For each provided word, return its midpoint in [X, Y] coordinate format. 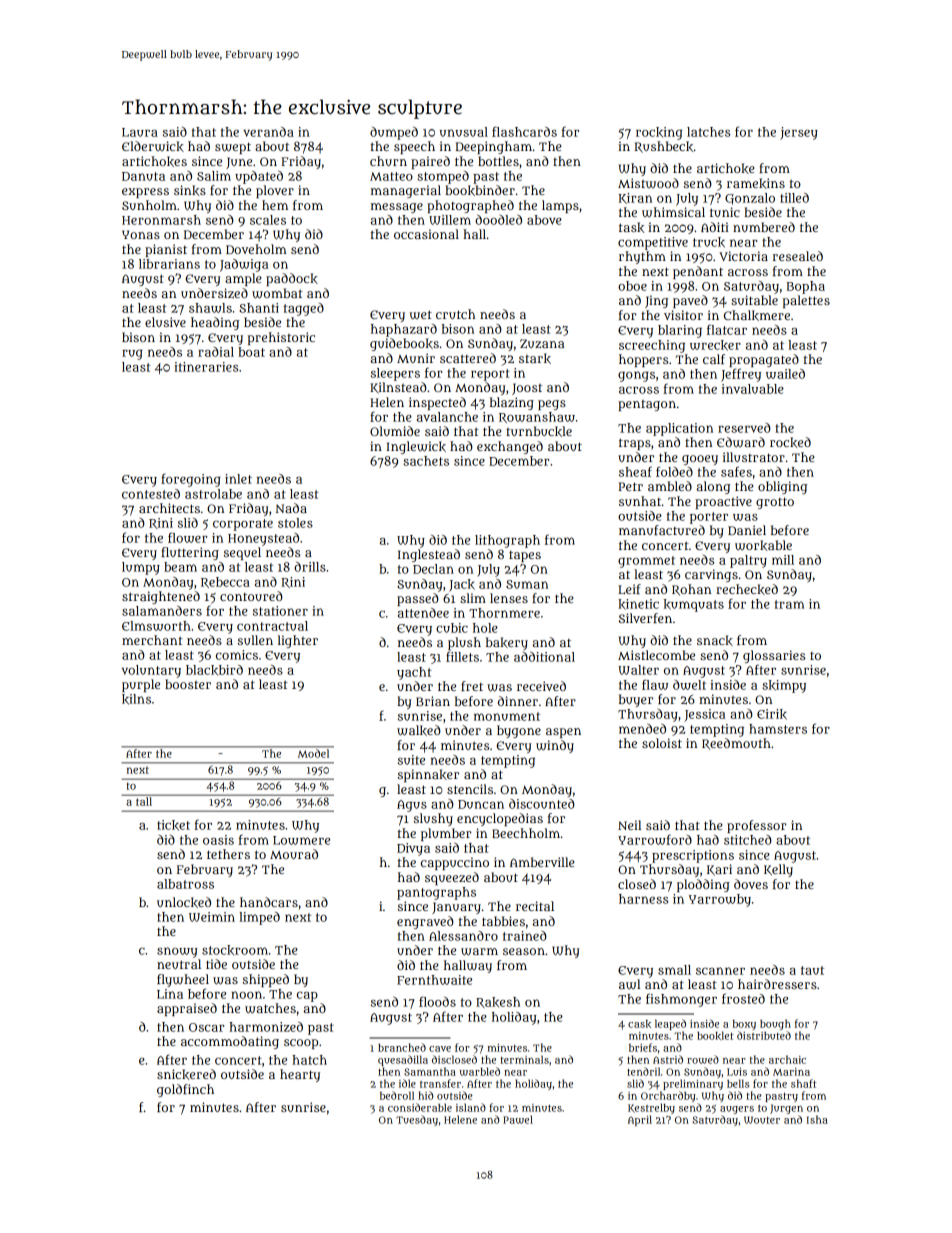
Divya [413, 849]
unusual [463, 132]
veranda [268, 132]
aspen [563, 733]
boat [251, 352]
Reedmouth [736, 744]
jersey [799, 133]
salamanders [162, 611]
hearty [300, 1075]
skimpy [784, 686]
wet [421, 315]
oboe [632, 286]
